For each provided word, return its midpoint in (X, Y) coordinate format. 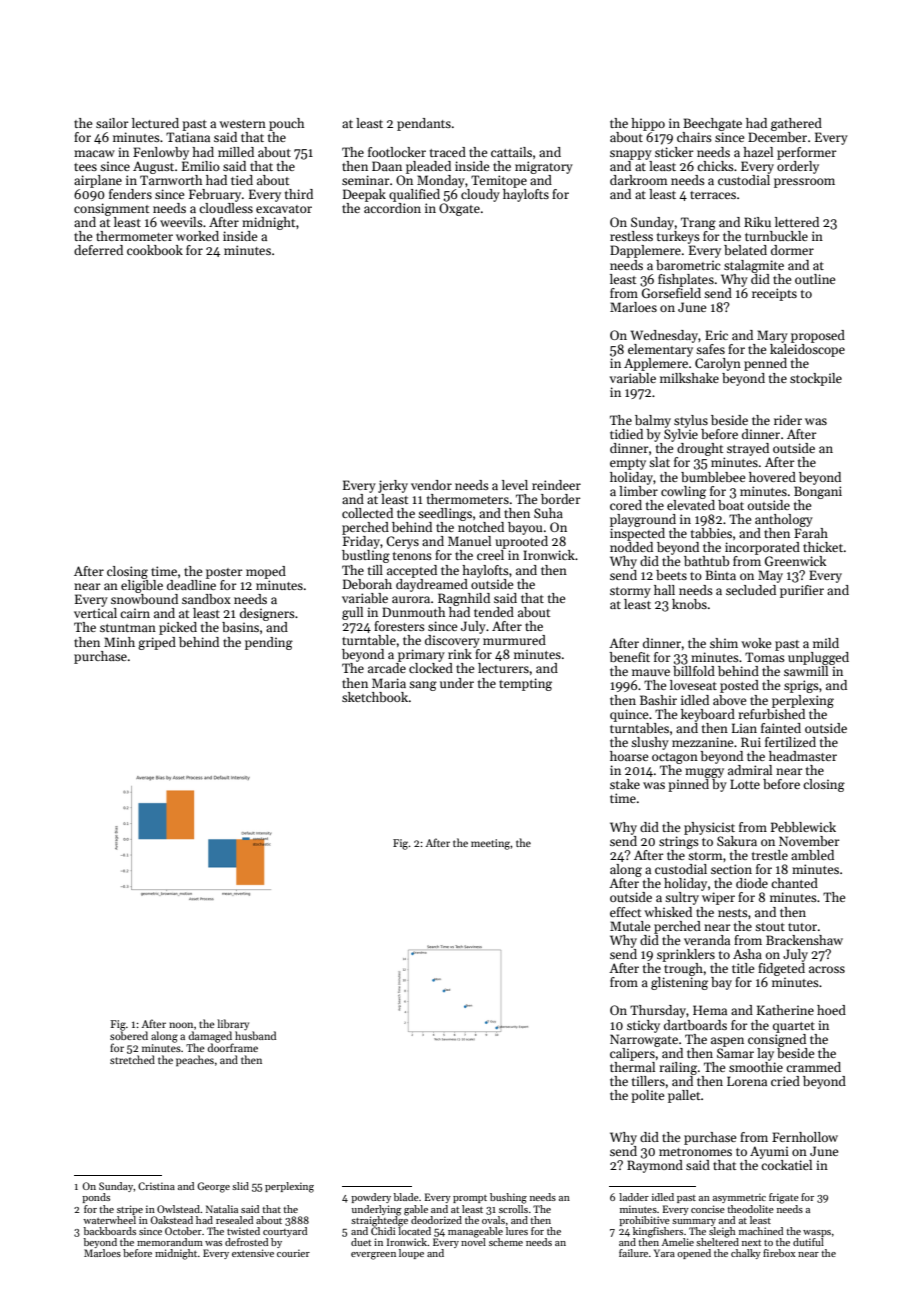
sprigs (801, 686)
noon (181, 1025)
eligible (142, 586)
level (515, 485)
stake (625, 784)
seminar (366, 180)
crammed (813, 1067)
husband (255, 1035)
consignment (111, 209)
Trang (698, 223)
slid (240, 1186)
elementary (660, 350)
